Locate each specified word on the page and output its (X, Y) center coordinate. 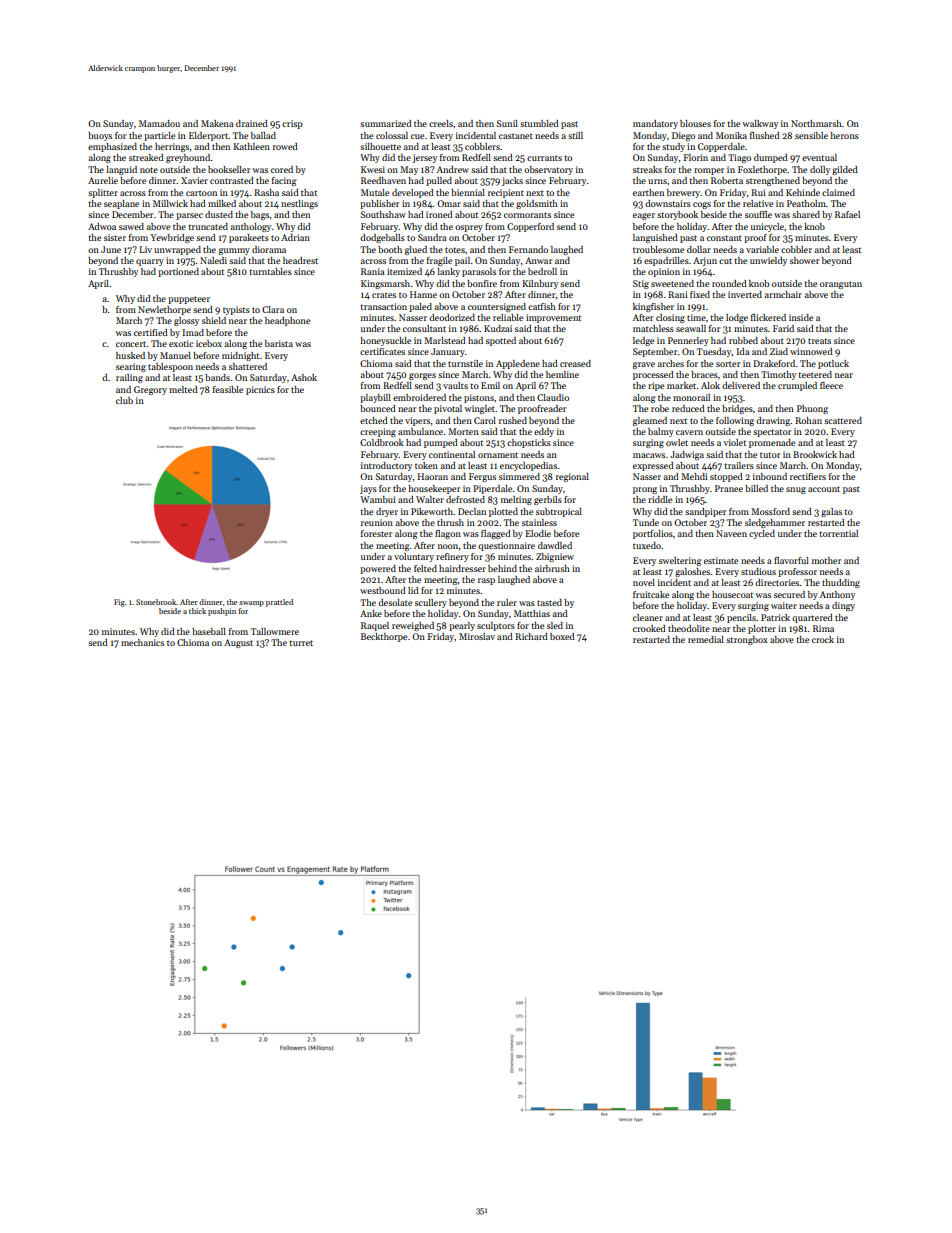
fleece (831, 385)
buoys (100, 136)
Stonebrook (156, 602)
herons (845, 135)
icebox (209, 343)
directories (777, 582)
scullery (431, 603)
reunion (377, 522)
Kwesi (373, 169)
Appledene (518, 364)
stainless (539, 522)
